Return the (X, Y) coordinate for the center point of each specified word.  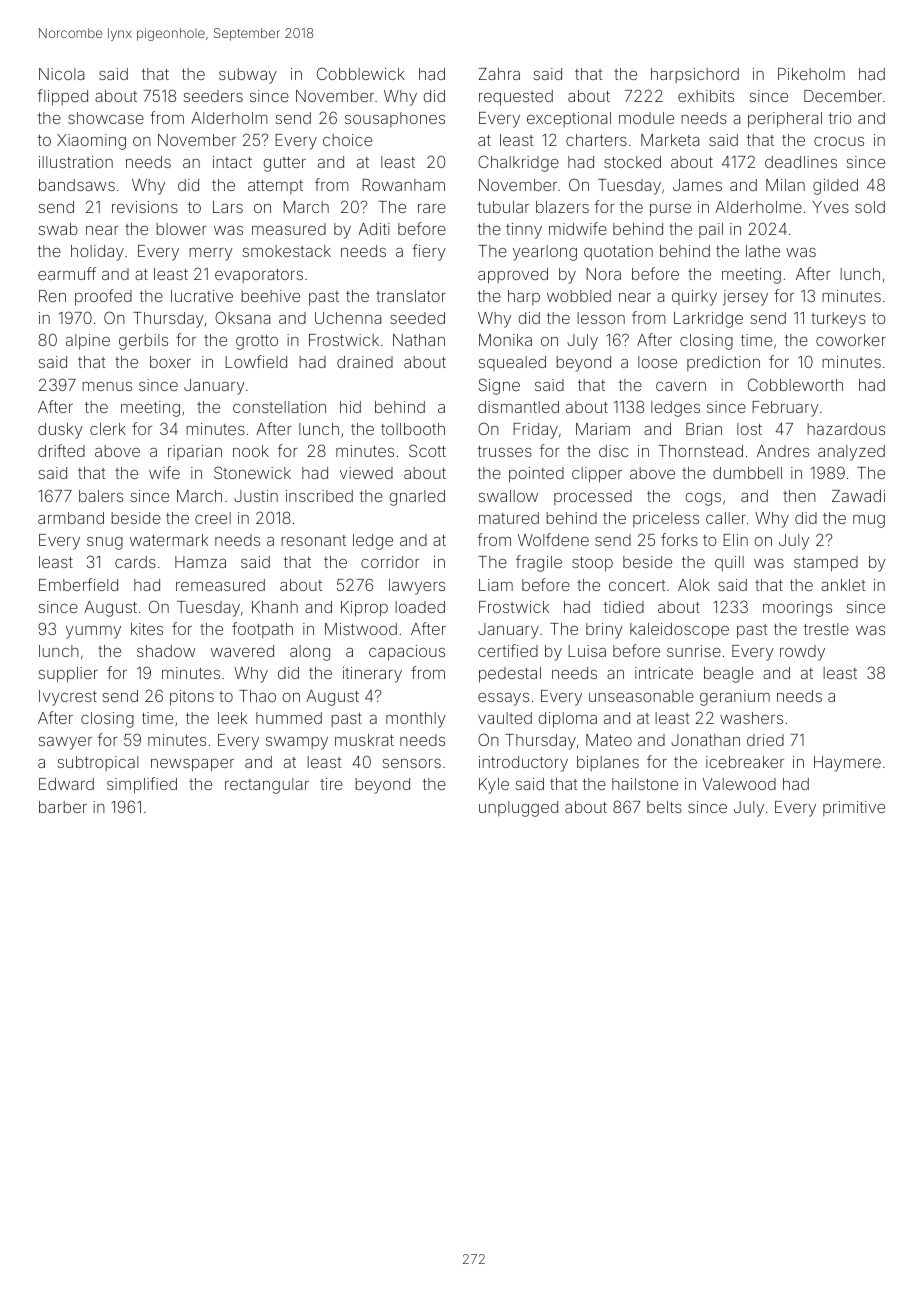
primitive (854, 808)
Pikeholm (811, 74)
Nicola (61, 74)
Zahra (499, 74)
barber (63, 807)
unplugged (518, 809)
